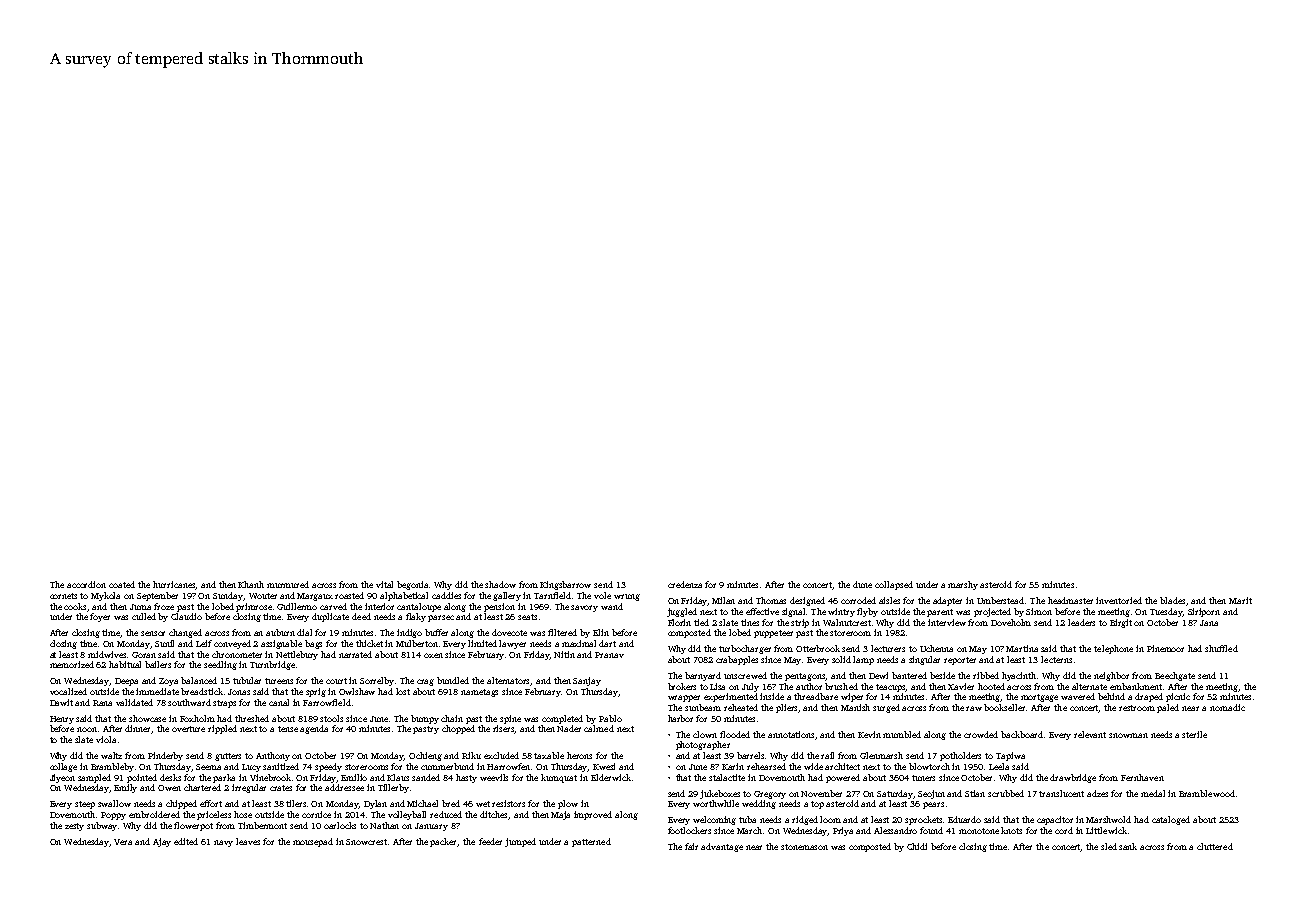 The height and width of the image is (924, 1308). I want to click on puppeteer, so click(773, 634).
